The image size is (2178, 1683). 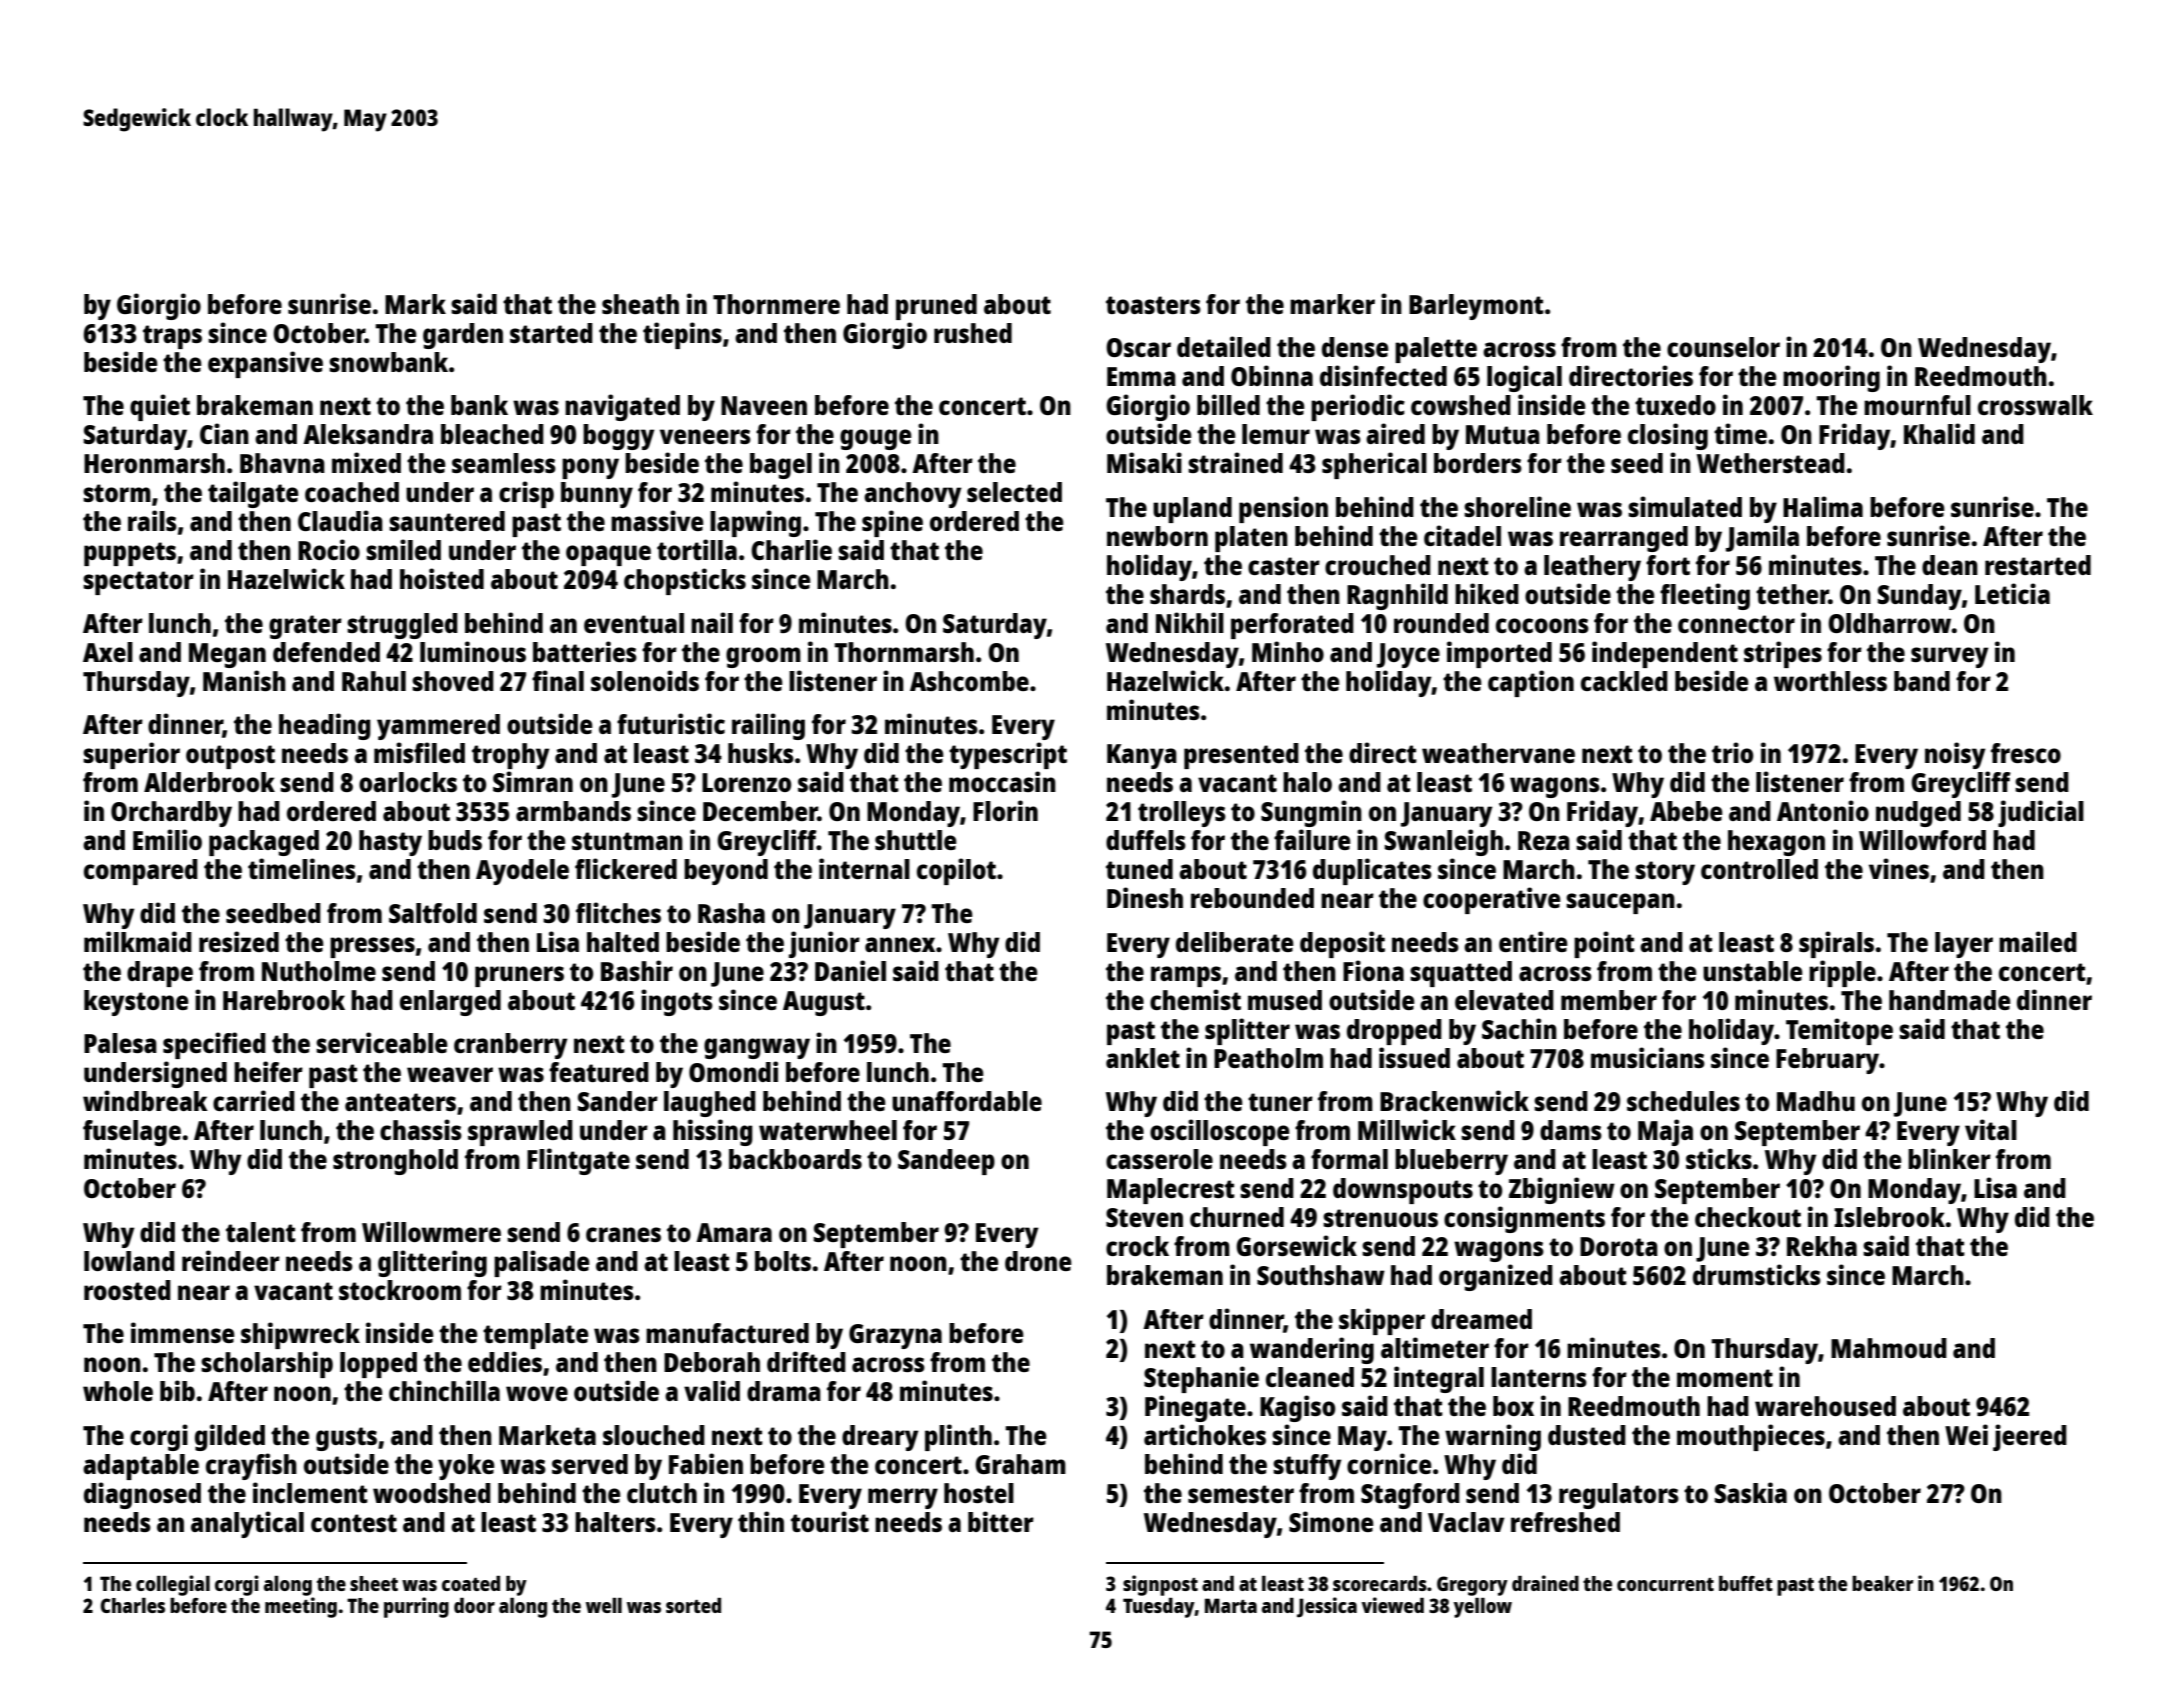 What do you see at coordinates (1476, 307) in the page?
I see `Barleymont` at bounding box center [1476, 307].
